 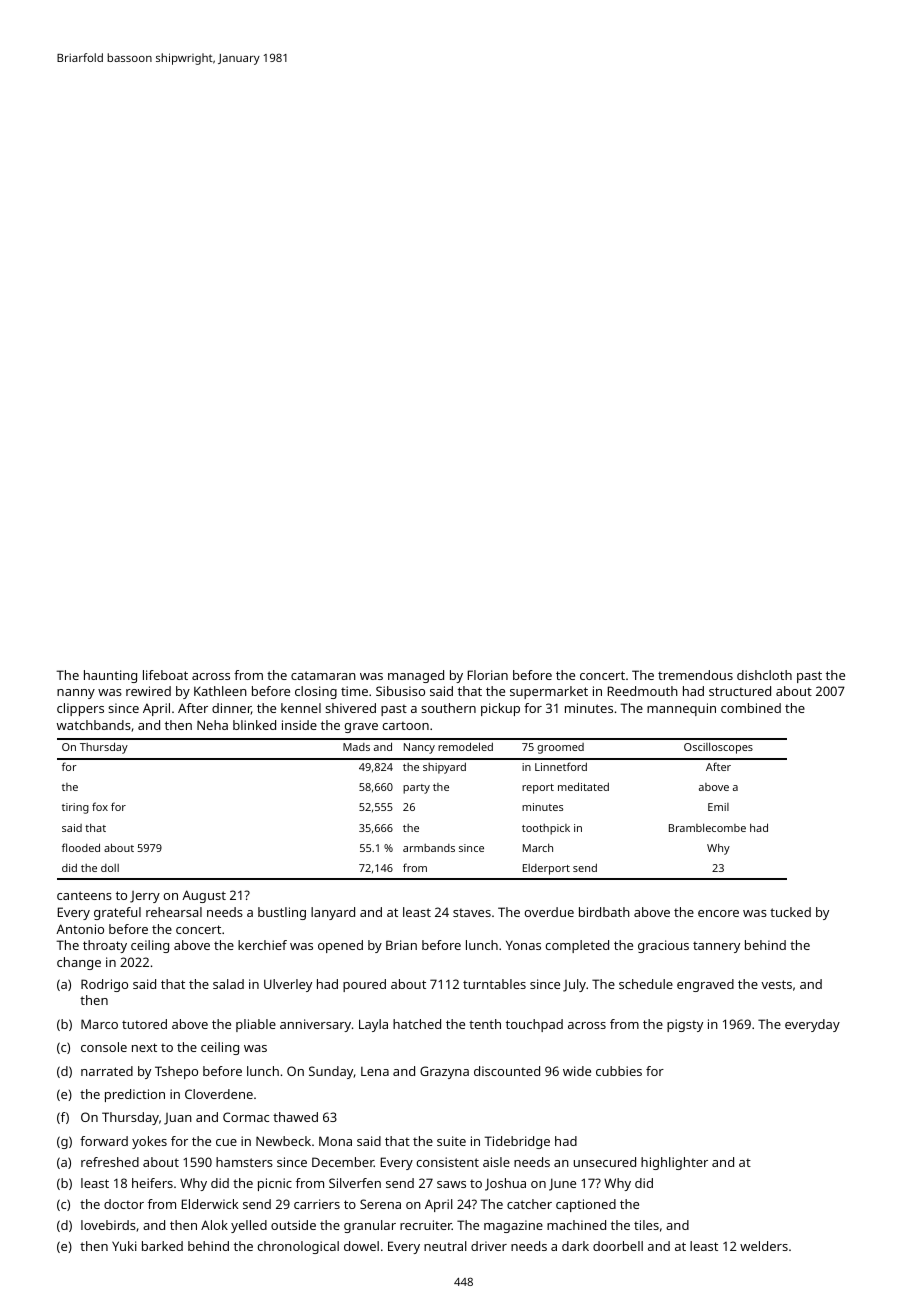 What do you see at coordinates (100, 806) in the page?
I see `fox` at bounding box center [100, 806].
